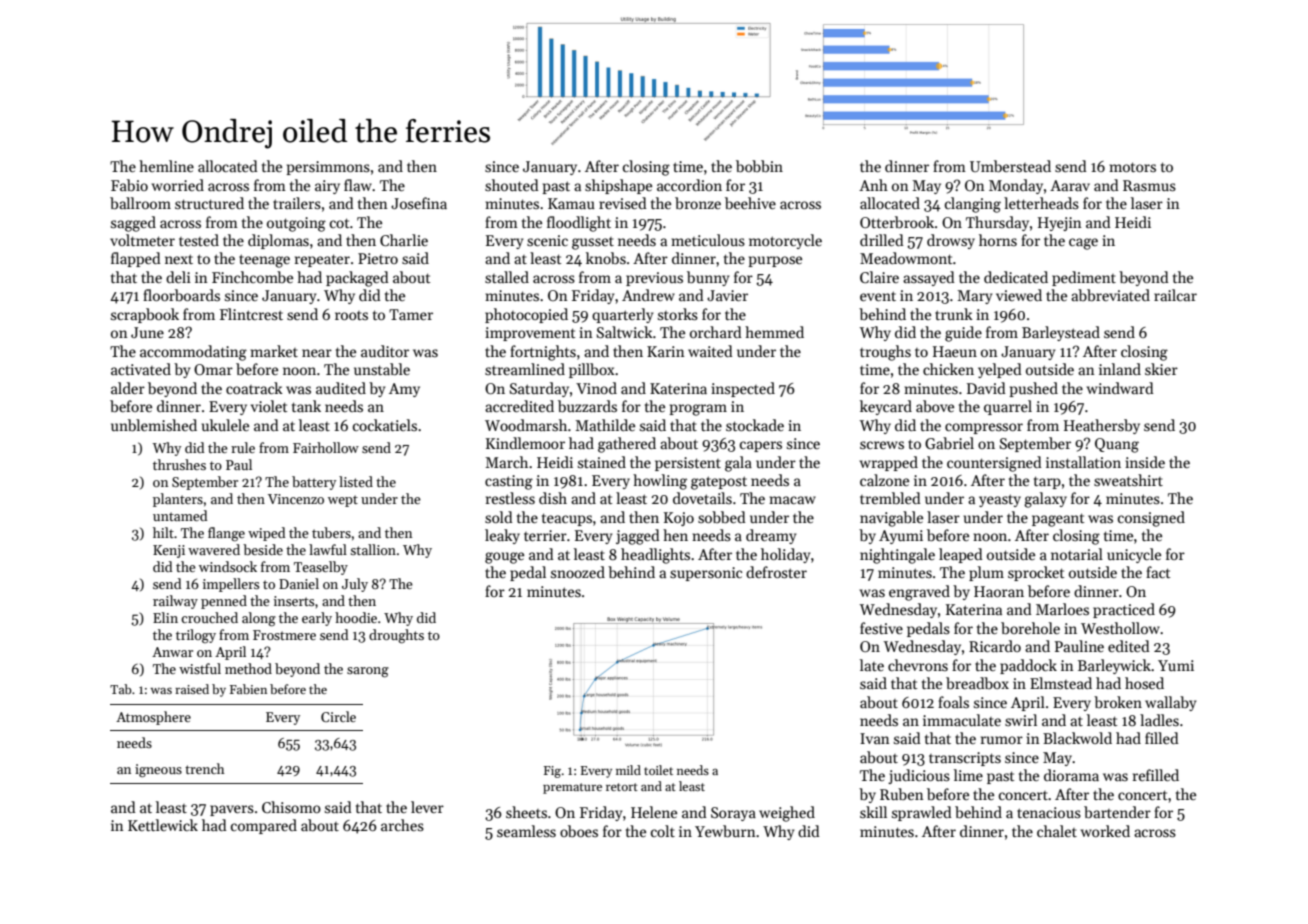 The width and height of the screenshot is (1308, 924). Describe the element at coordinates (897, 222) in the screenshot. I see `Otterbrook` at that location.
